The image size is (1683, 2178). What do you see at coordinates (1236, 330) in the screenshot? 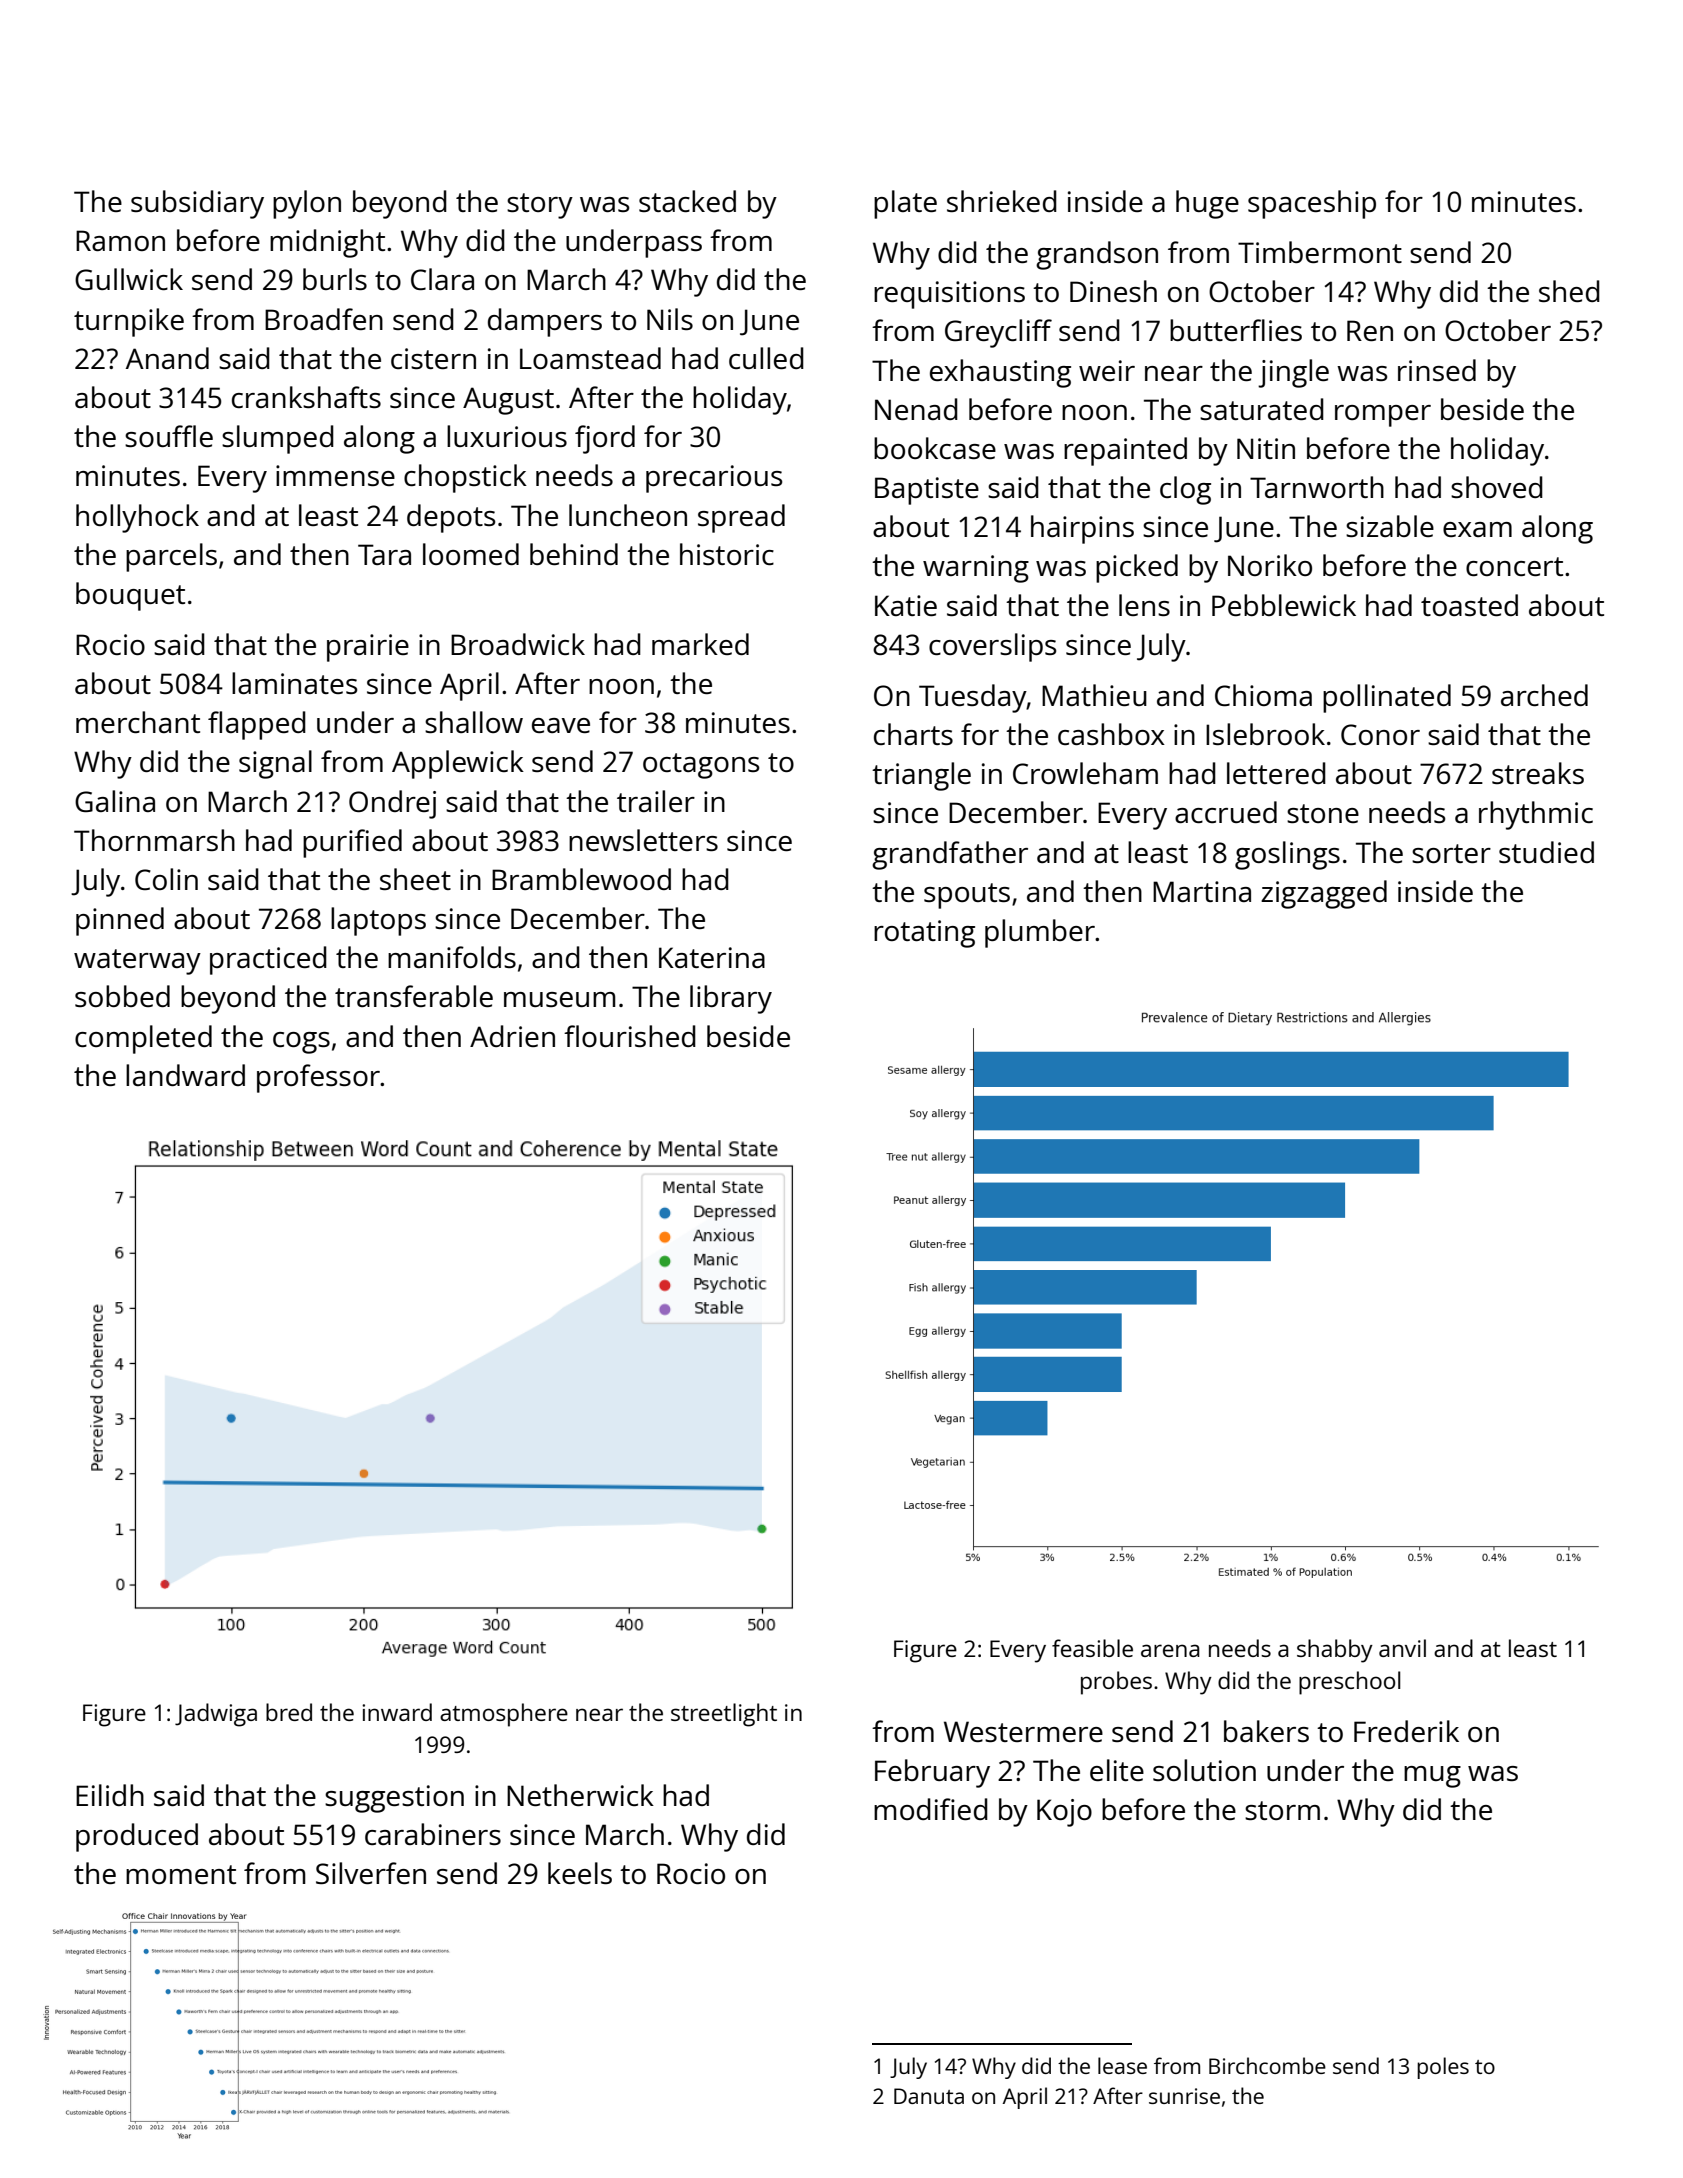
I see `butterflies` at bounding box center [1236, 330].
